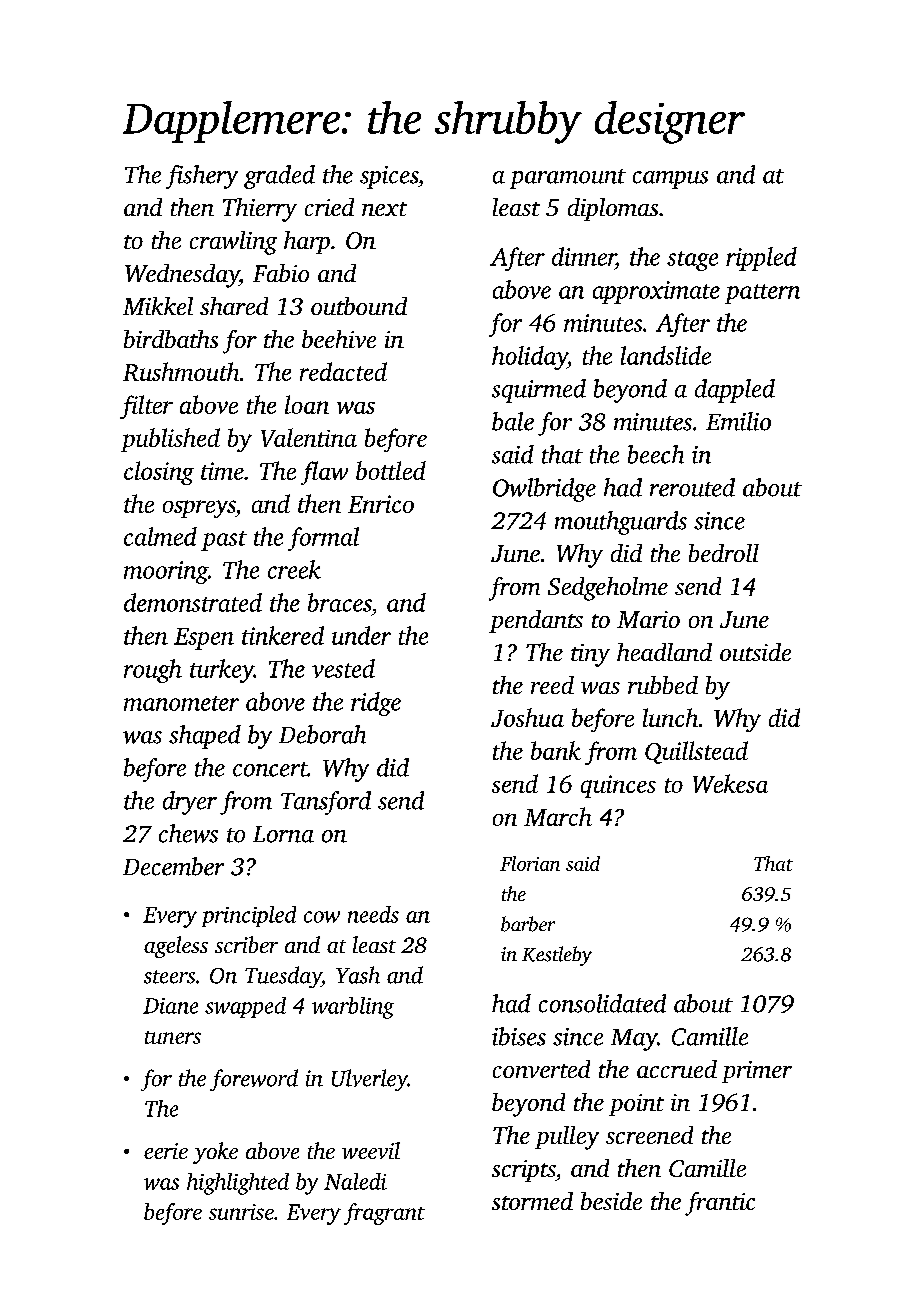 The width and height of the screenshot is (924, 1311). What do you see at coordinates (389, 177) in the screenshot?
I see `spices` at bounding box center [389, 177].
